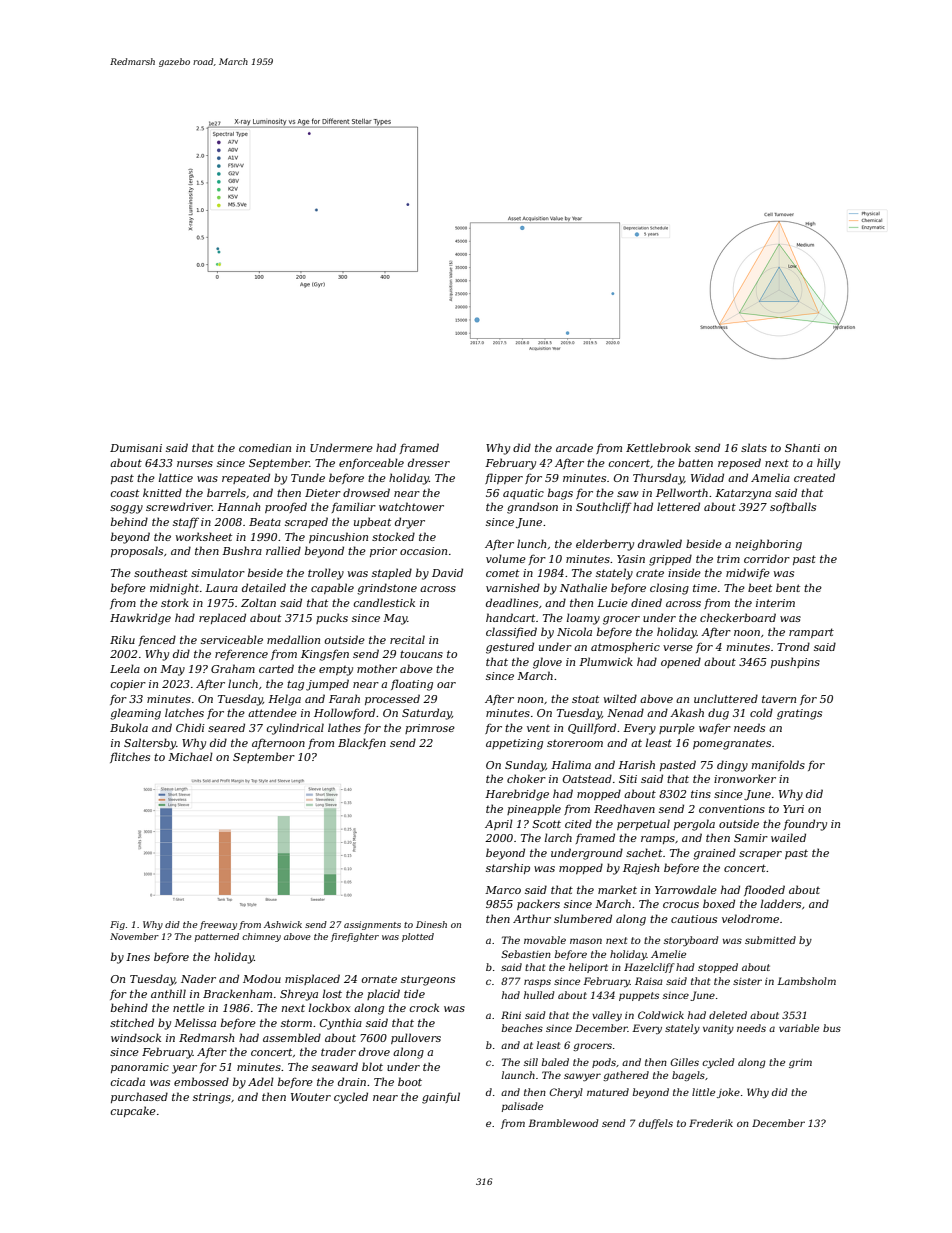  Describe the element at coordinates (532, 508) in the page. I see `grandson` at that location.
